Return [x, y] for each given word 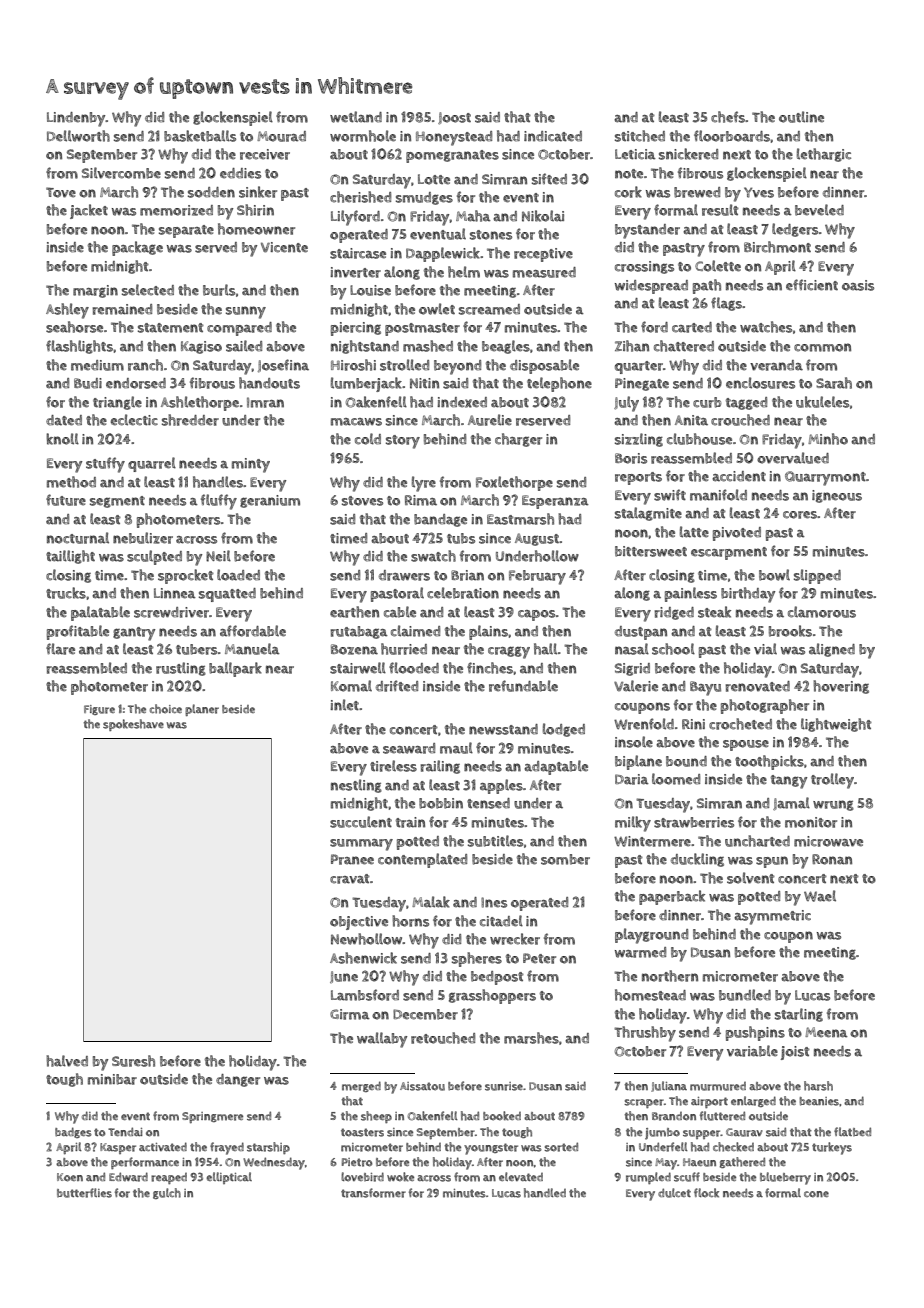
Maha [473, 216]
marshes [531, 1038]
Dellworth [78, 136]
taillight [70, 557]
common [822, 347]
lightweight [836, 725]
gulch [167, 1193]
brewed [697, 192]
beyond [457, 367]
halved [67, 1061]
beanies [819, 1101]
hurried [404, 649]
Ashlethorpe [200, 403]
